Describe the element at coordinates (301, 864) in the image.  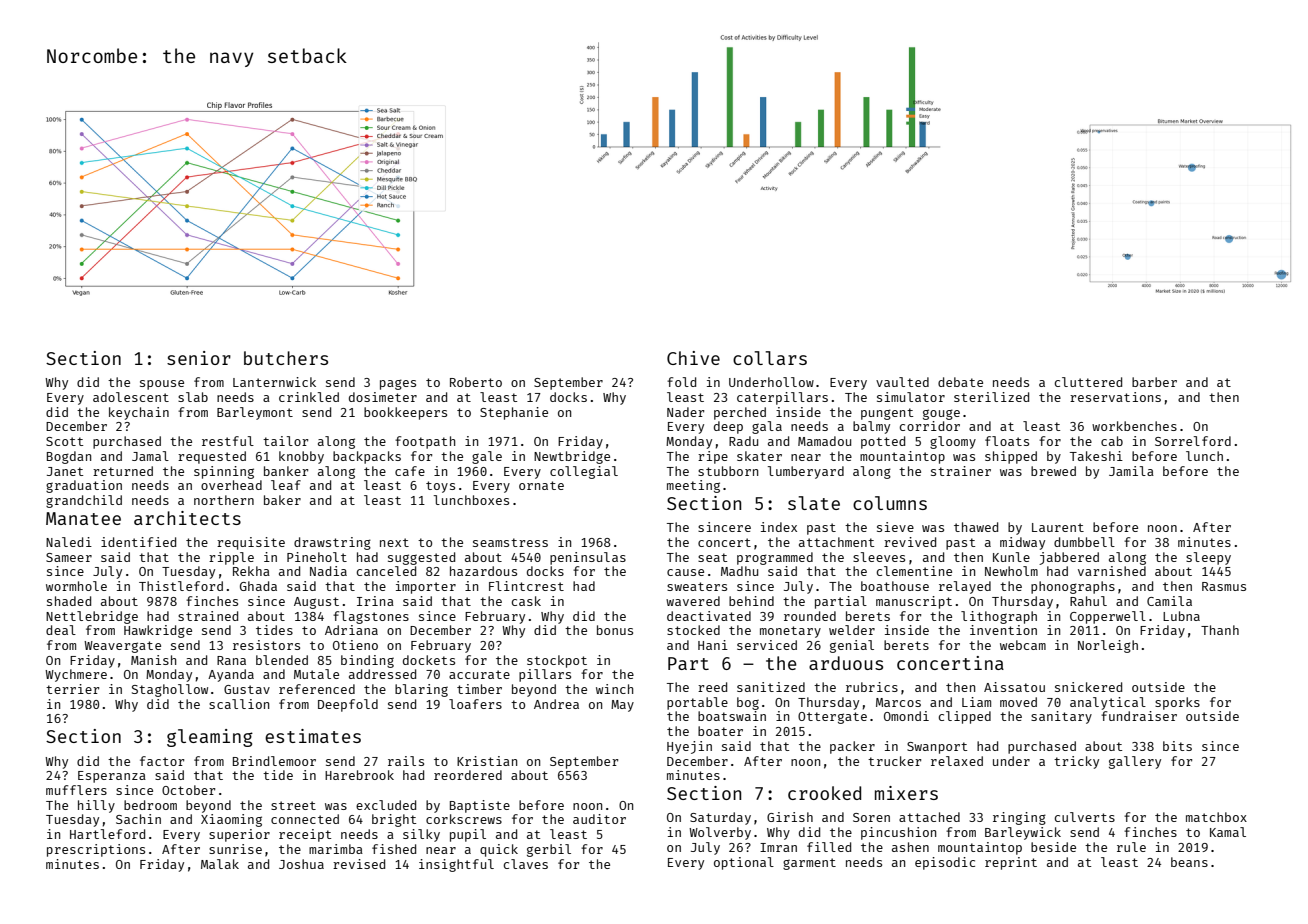
I see `Joshua` at that location.
